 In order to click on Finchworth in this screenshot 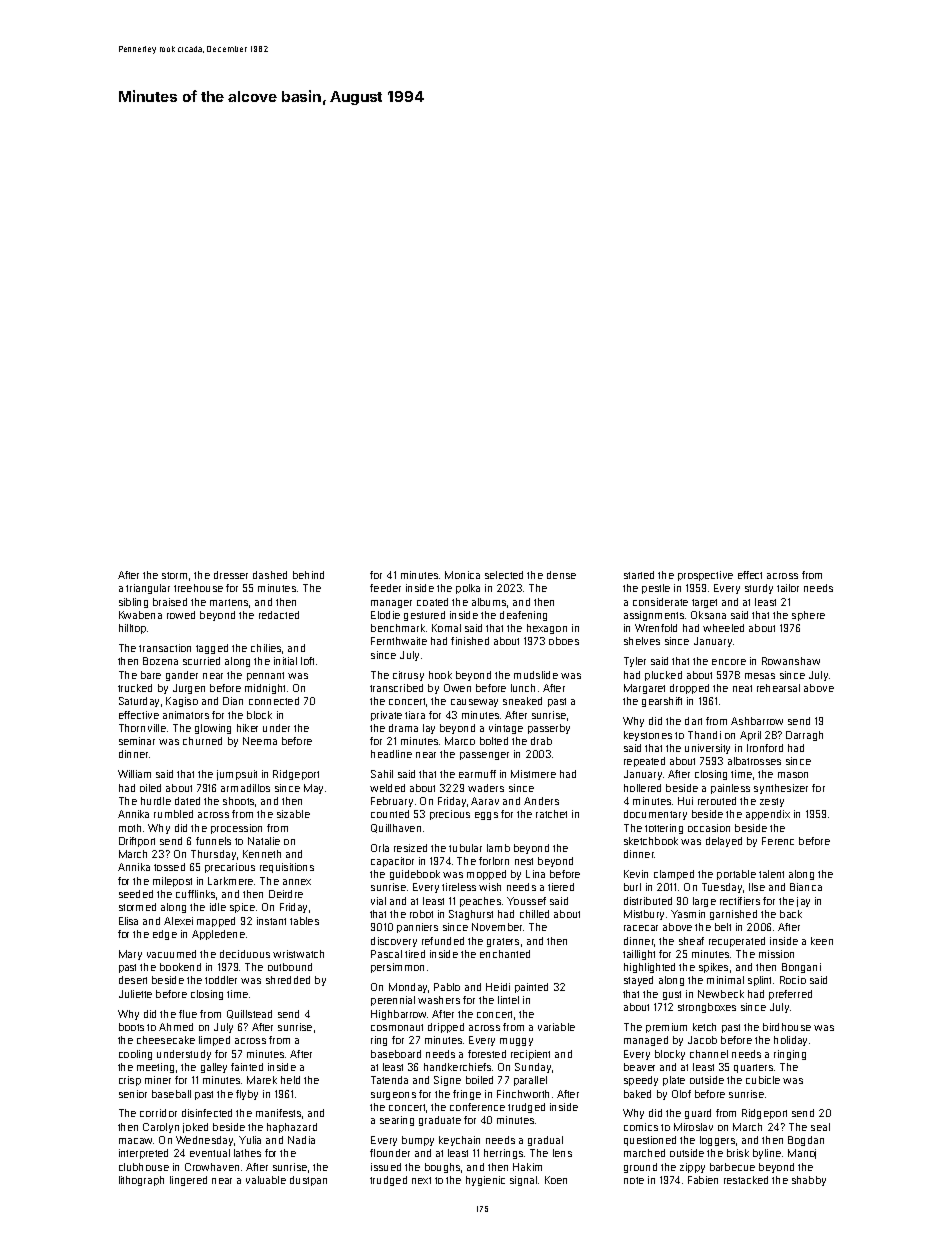, I will do `click(523, 1094)`.
